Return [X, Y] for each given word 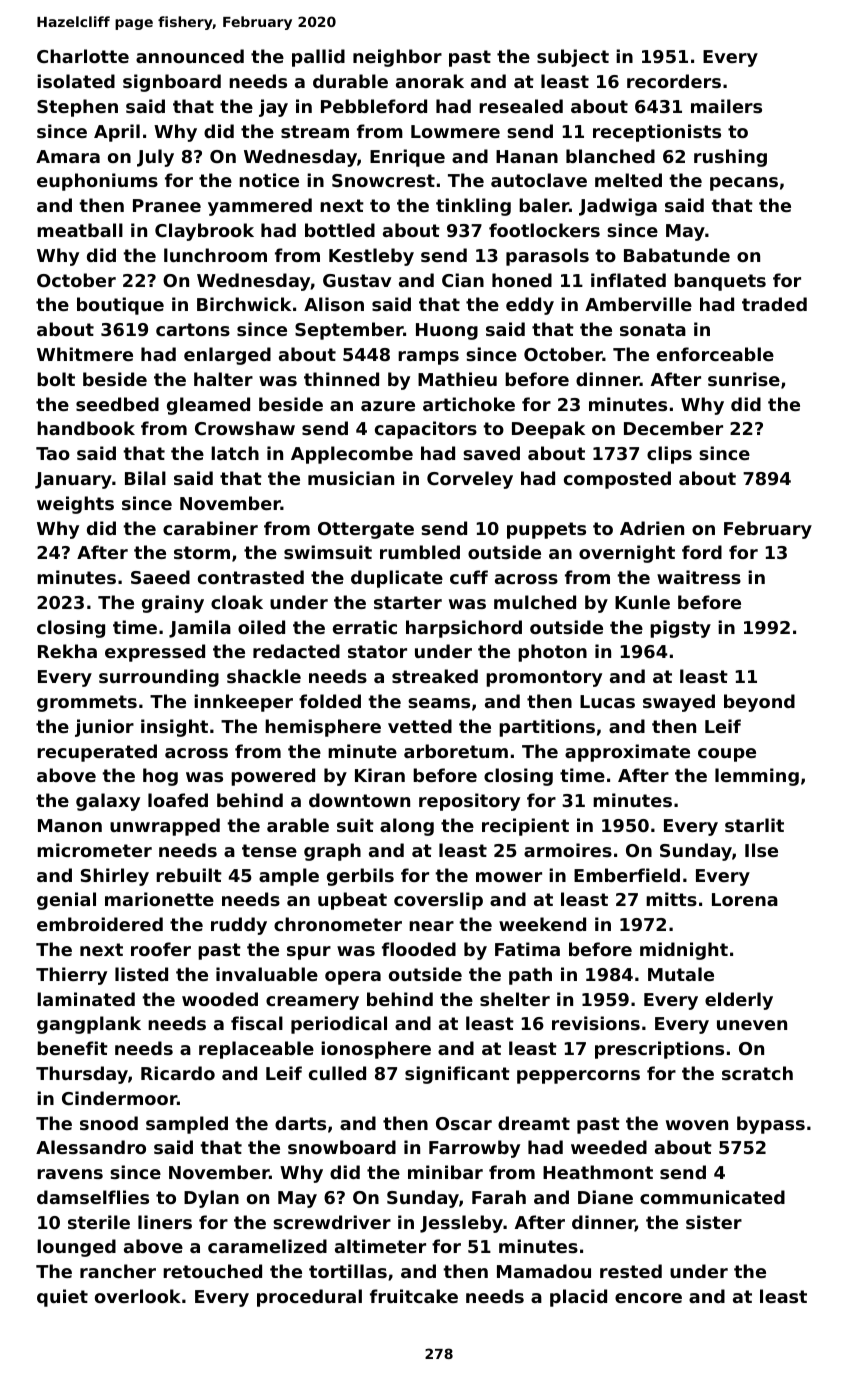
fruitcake [414, 1296]
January [73, 480]
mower [509, 877]
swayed [679, 703]
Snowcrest [383, 180]
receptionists [657, 133]
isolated [76, 81]
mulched [535, 602]
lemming [757, 777]
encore [648, 1298]
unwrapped [165, 827]
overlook [138, 1296]
